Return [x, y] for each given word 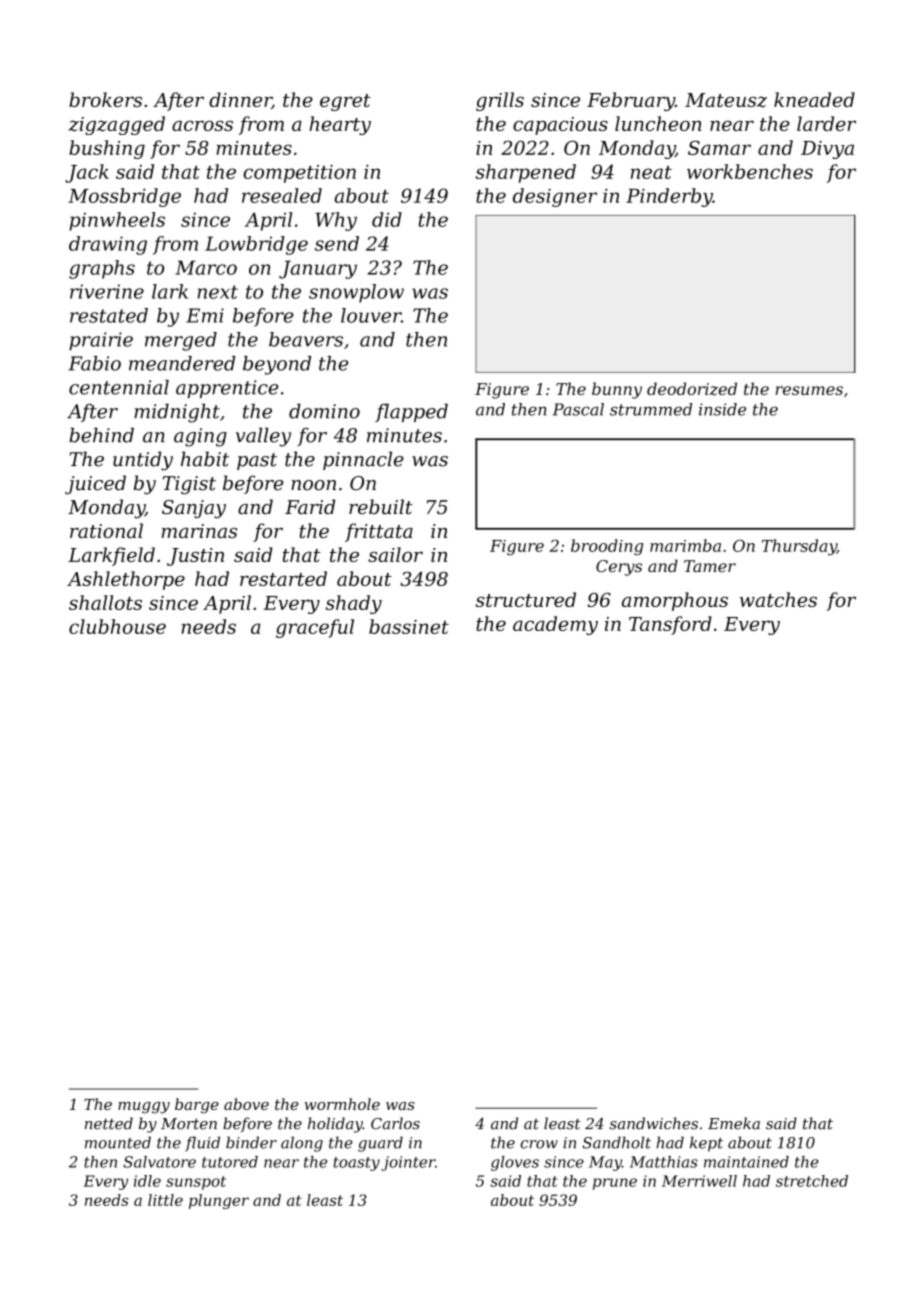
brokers [105, 99]
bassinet [409, 626]
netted [109, 1123]
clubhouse [117, 626]
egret [345, 102]
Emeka [734, 1123]
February [631, 101]
